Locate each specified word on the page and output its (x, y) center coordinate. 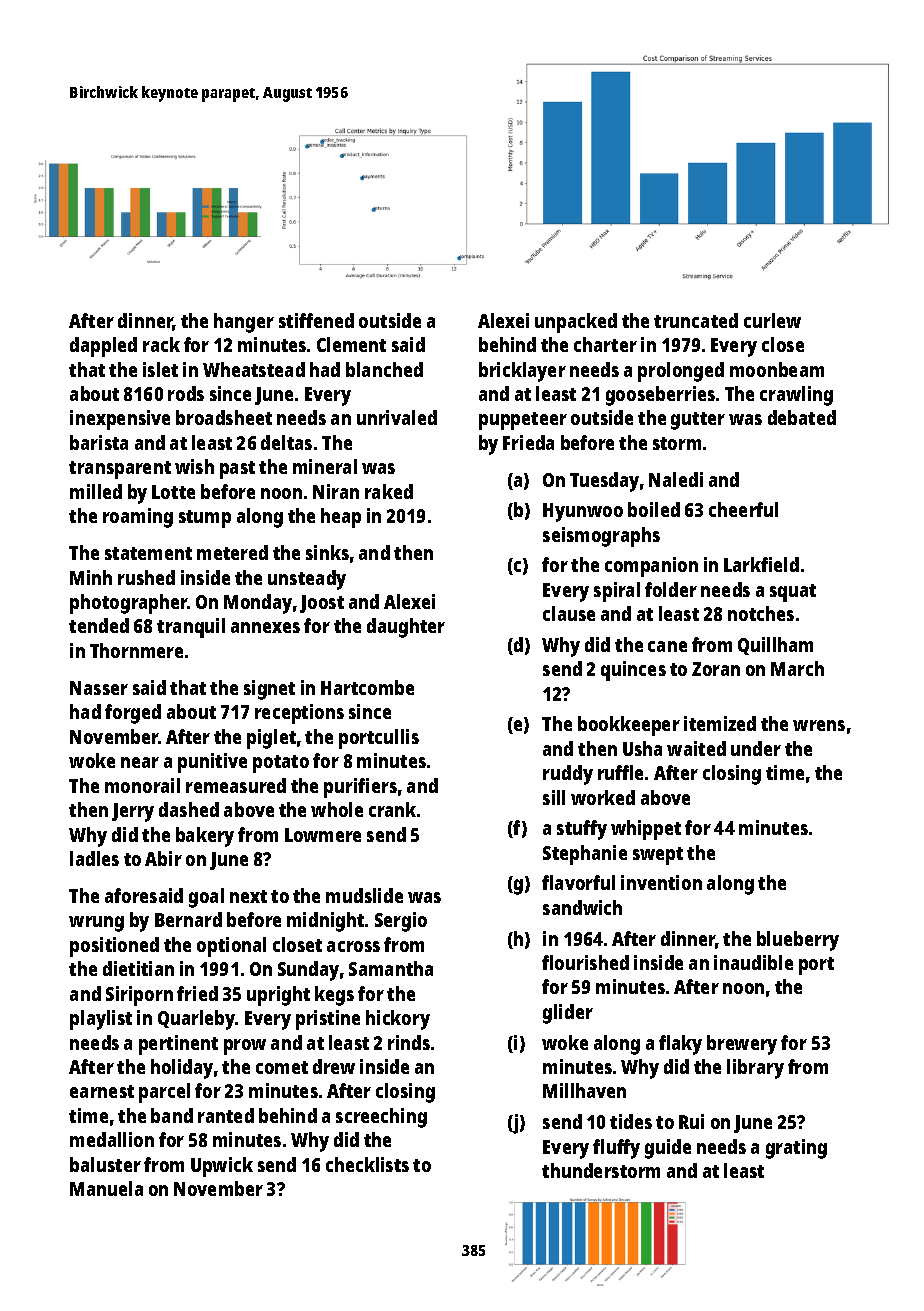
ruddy (568, 775)
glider (568, 1014)
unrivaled (397, 417)
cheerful (743, 509)
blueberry (798, 941)
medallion (112, 1139)
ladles (94, 858)
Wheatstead (254, 369)
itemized (720, 723)
